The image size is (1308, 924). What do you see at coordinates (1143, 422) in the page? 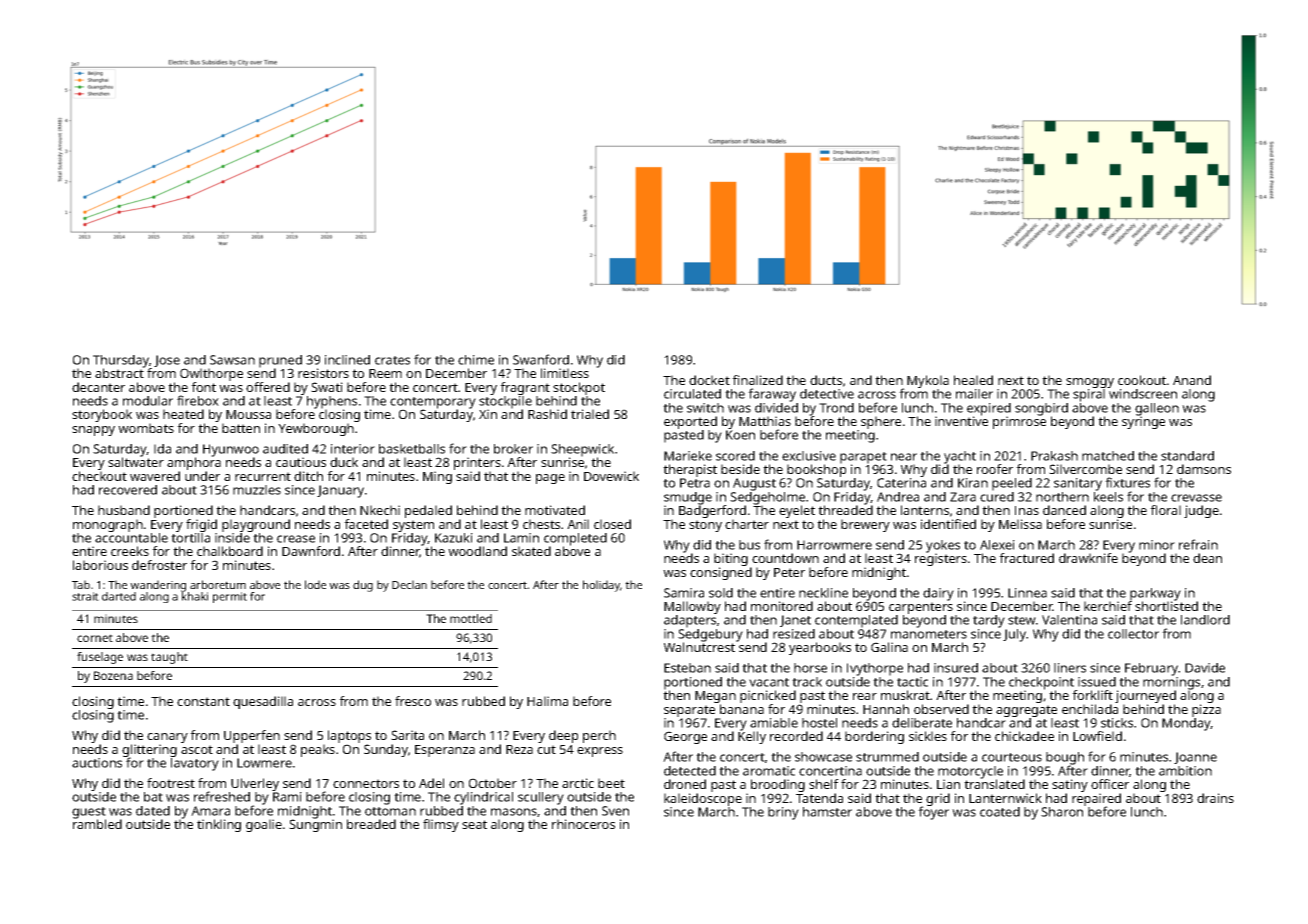
I see `syringe` at bounding box center [1143, 422].
